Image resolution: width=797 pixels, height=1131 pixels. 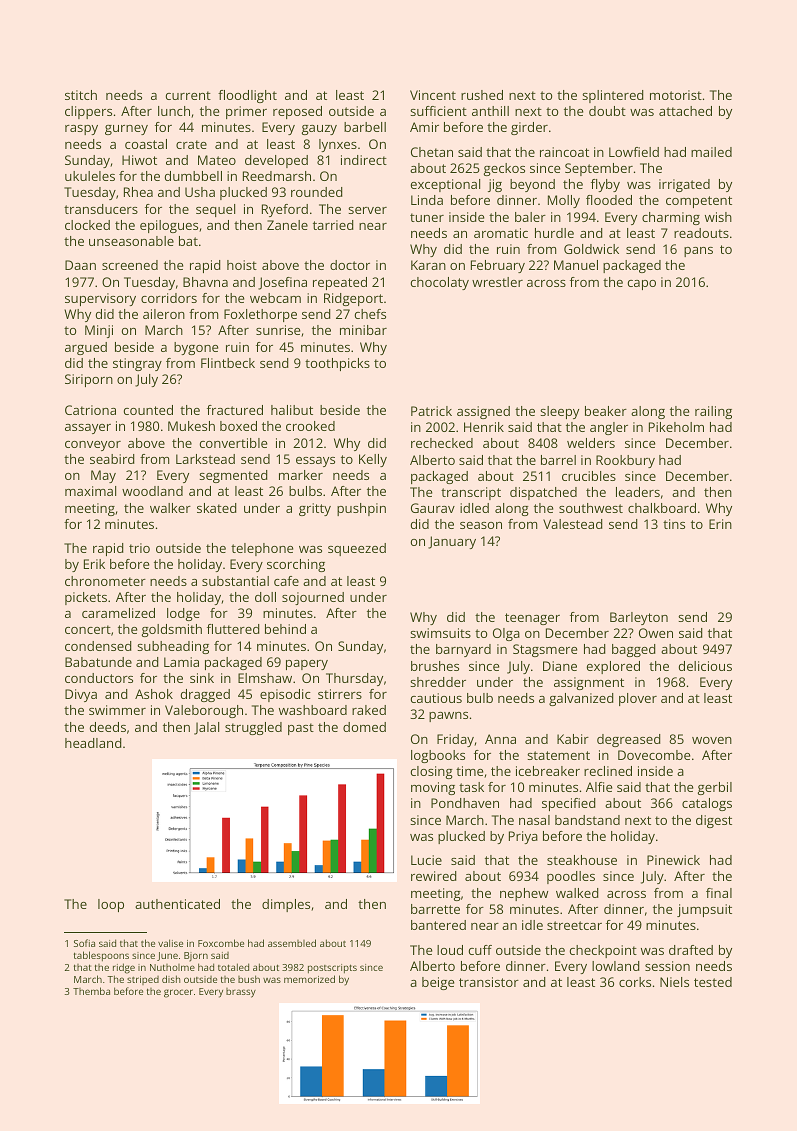 I want to click on Patrick, so click(x=431, y=411).
